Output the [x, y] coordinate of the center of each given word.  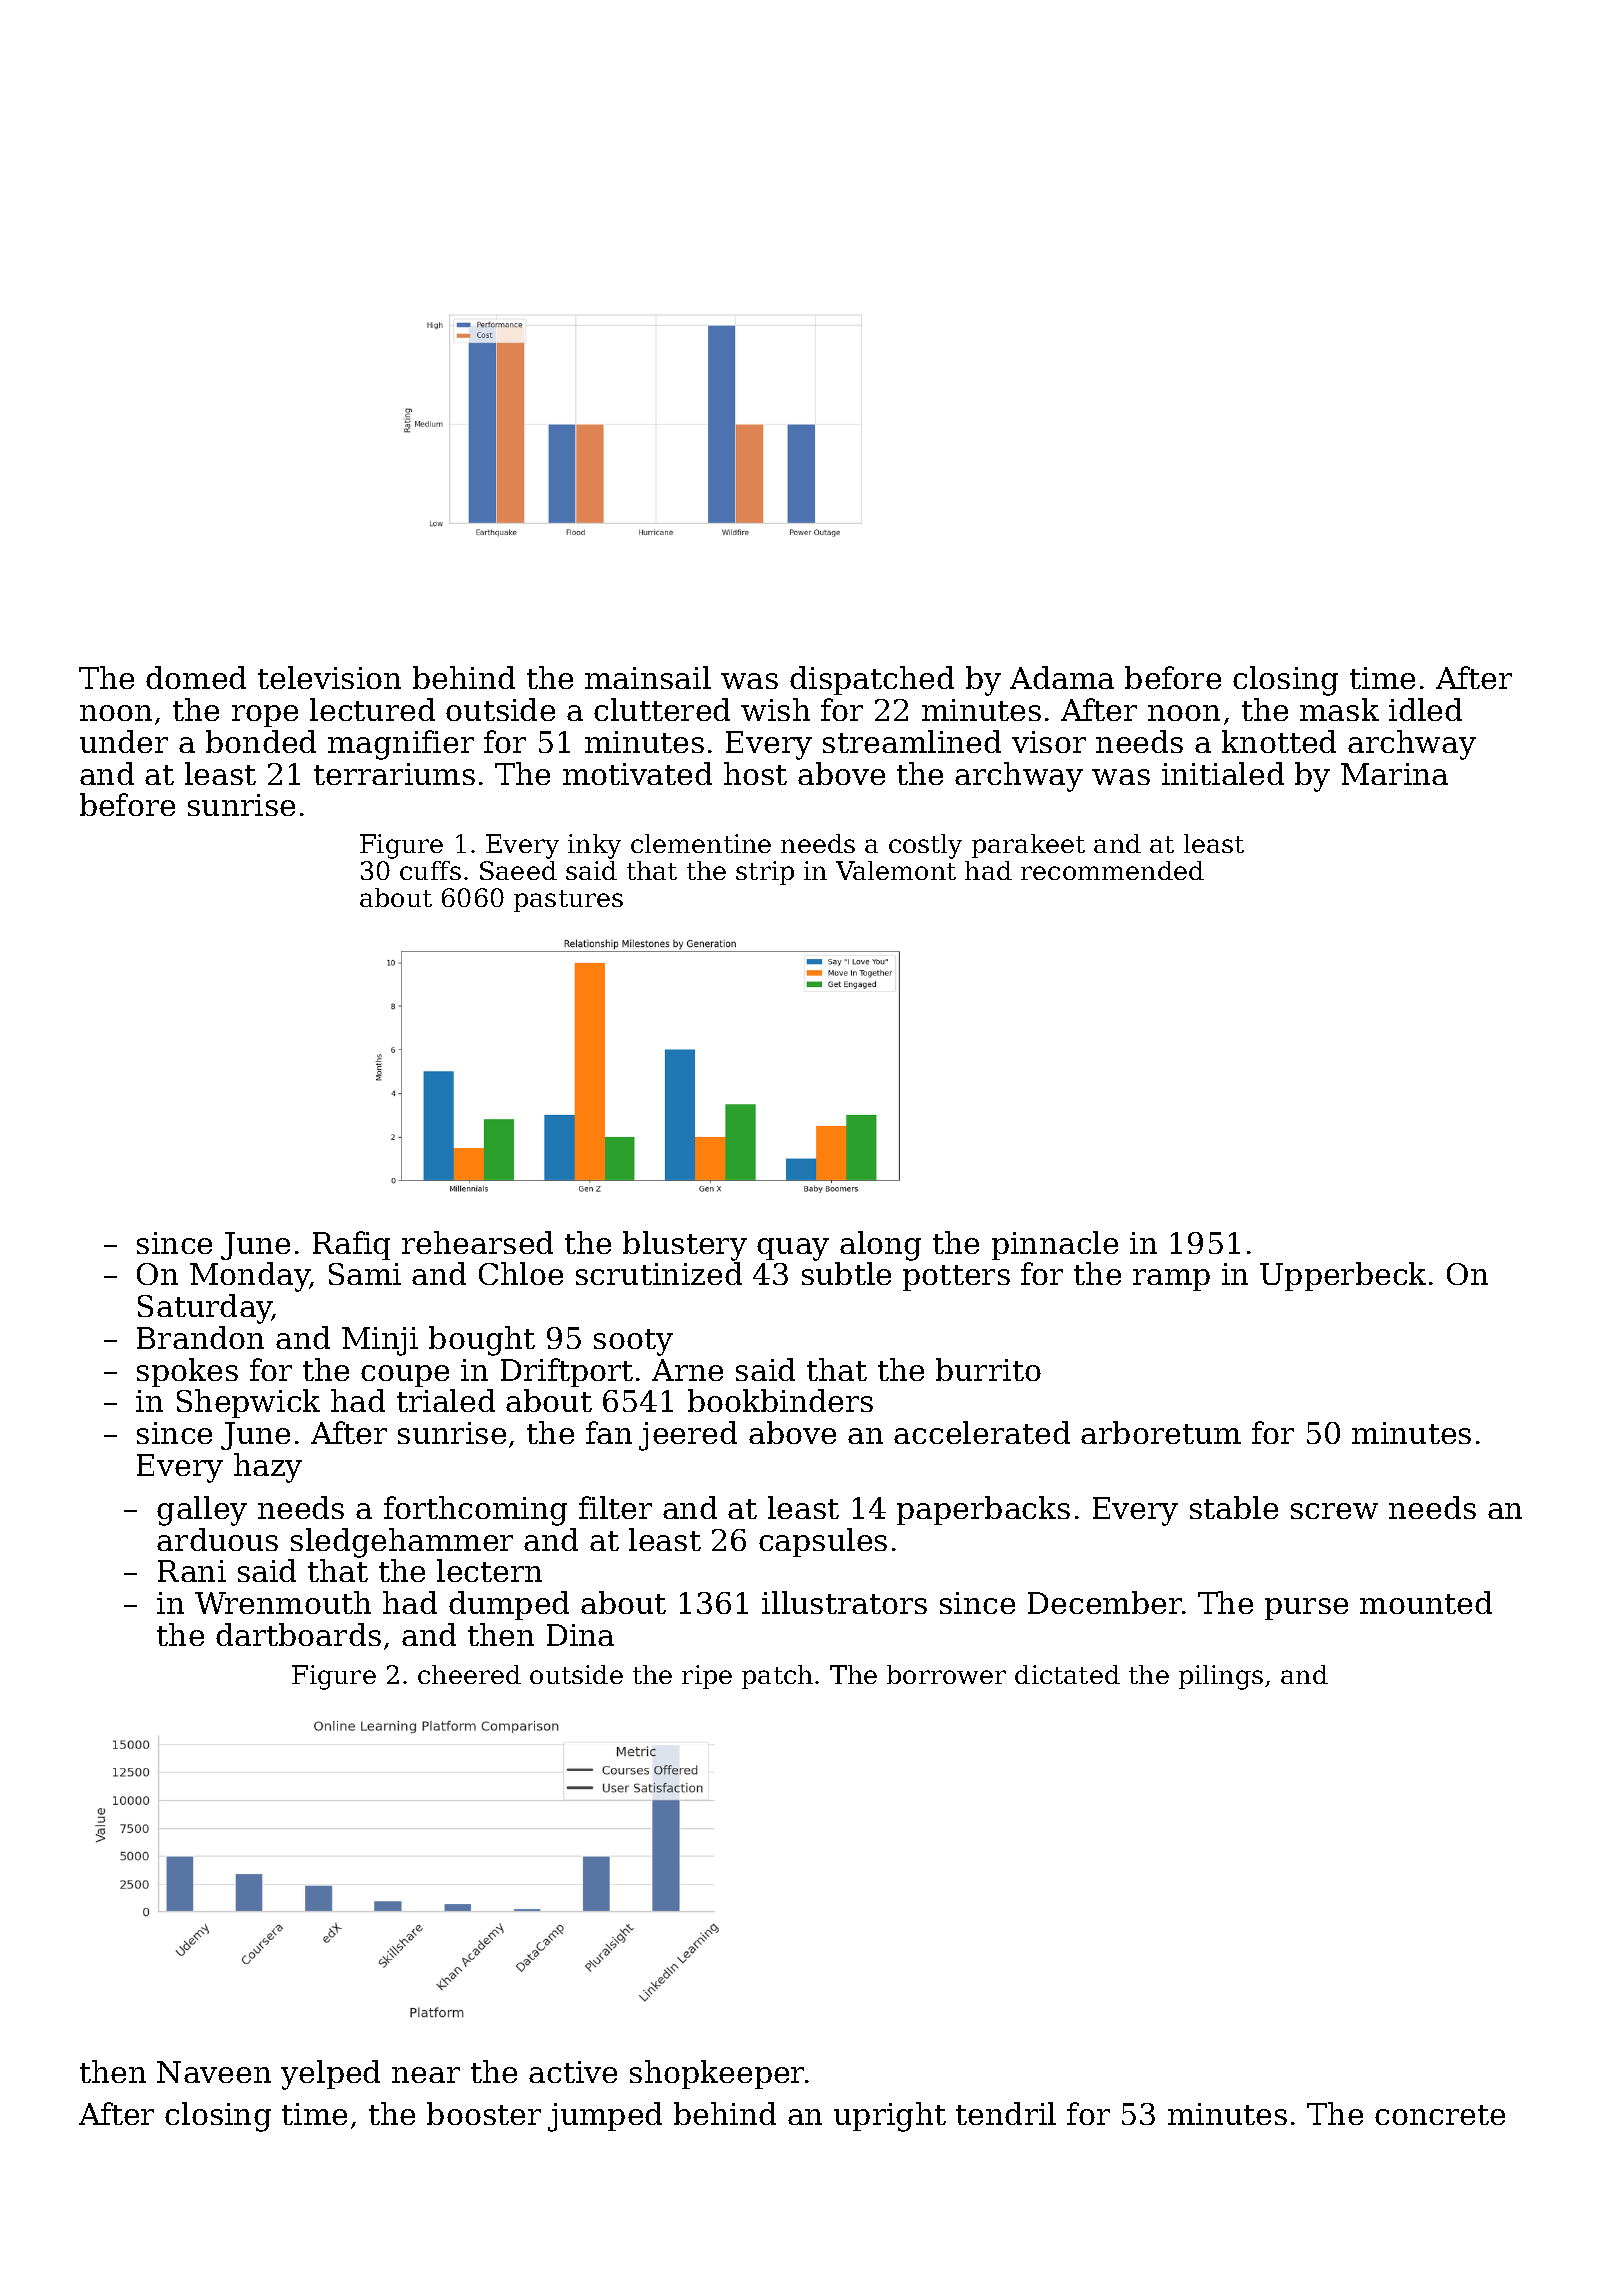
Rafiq [351, 1245]
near [426, 2075]
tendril [1006, 2113]
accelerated [982, 1432]
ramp [1171, 1280]
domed [196, 677]
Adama [1062, 677]
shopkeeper [717, 2074]
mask [1339, 709]
